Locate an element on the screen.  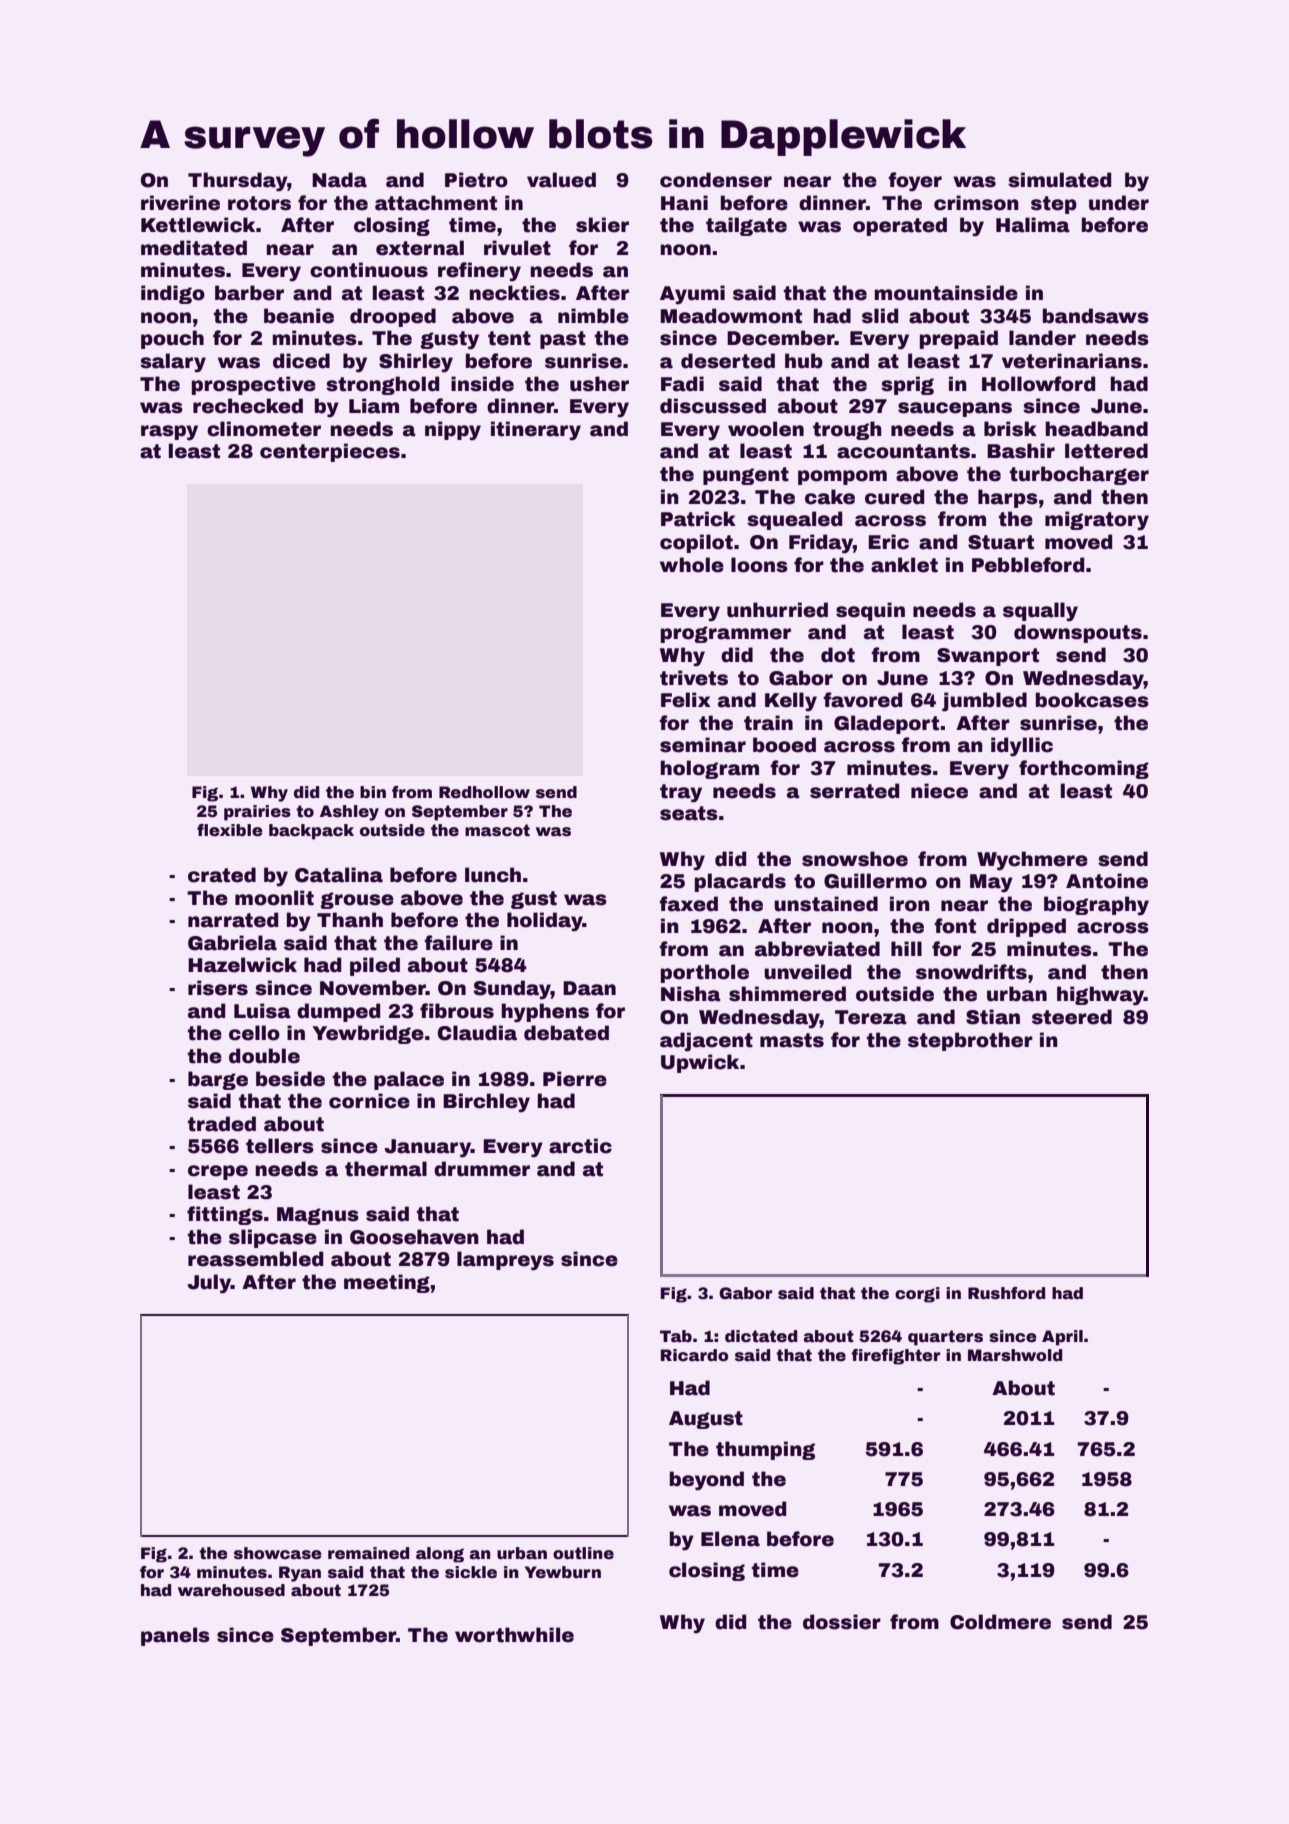
centerpieces is located at coordinates (330, 452).
